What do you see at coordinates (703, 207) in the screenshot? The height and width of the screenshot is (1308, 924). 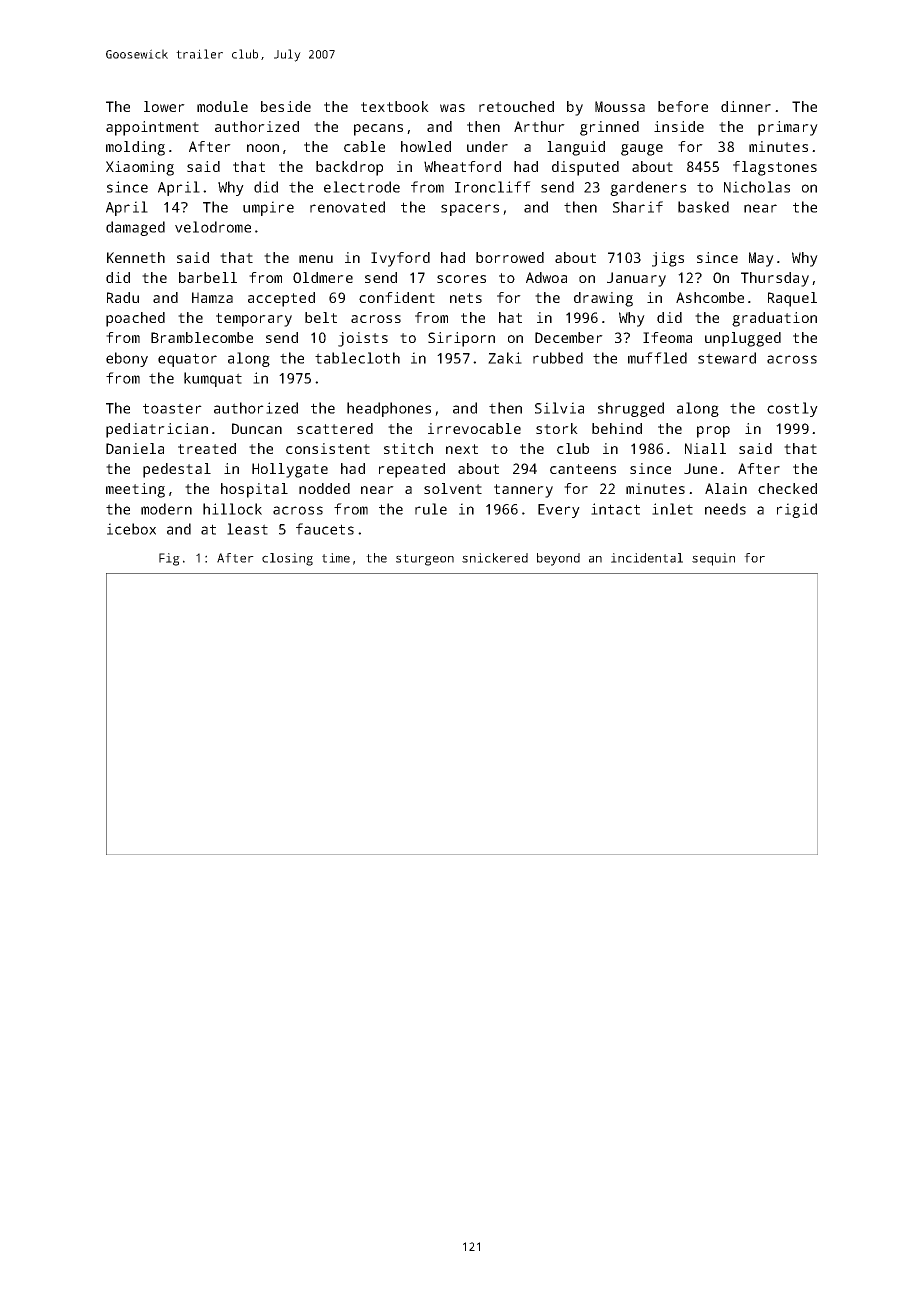 I see `basked` at bounding box center [703, 207].
